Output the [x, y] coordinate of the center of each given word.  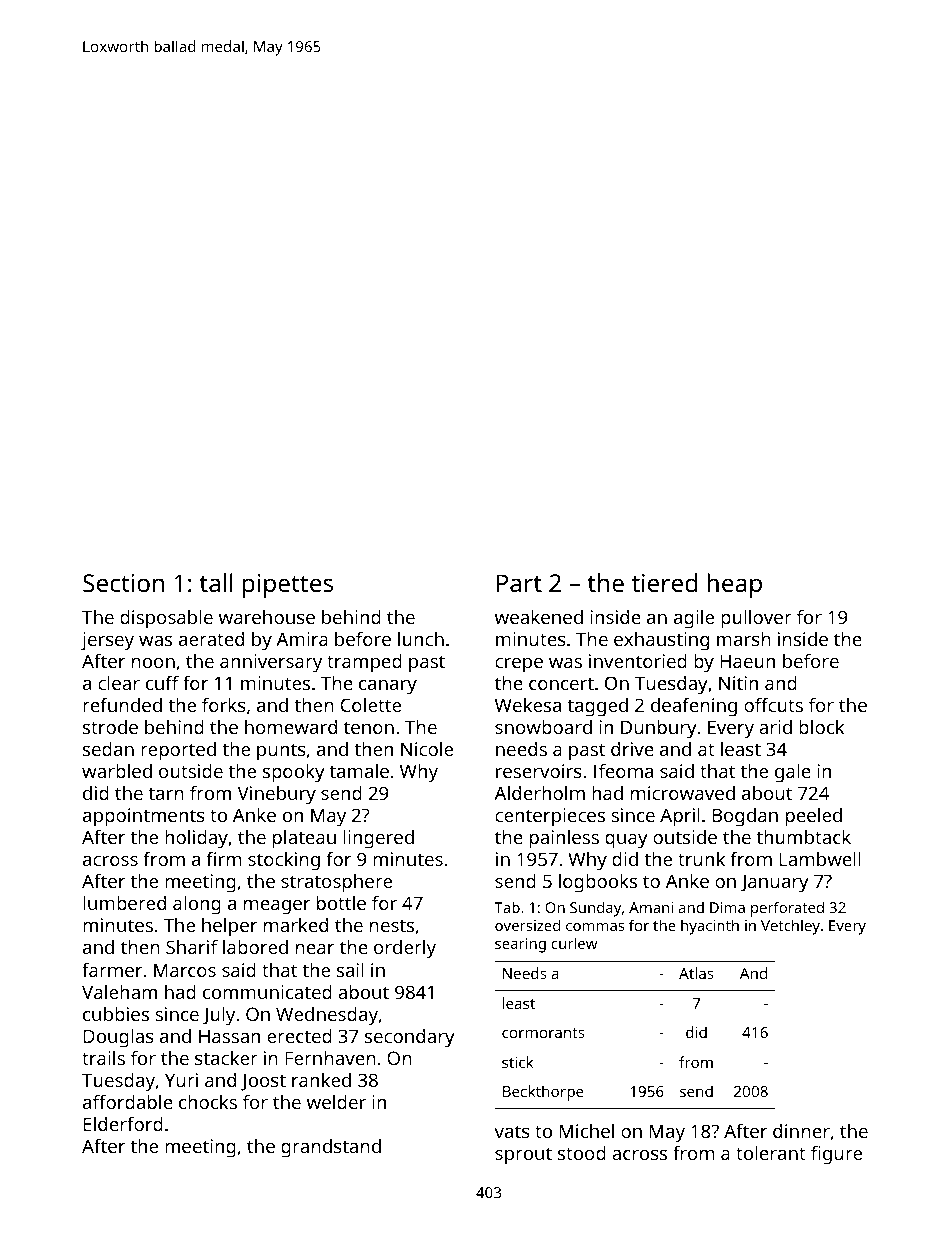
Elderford [123, 1123]
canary [388, 687]
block [821, 727]
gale [793, 773]
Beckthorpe [543, 1093]
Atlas [696, 973]
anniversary [271, 663]
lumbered [124, 903]
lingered [379, 839]
